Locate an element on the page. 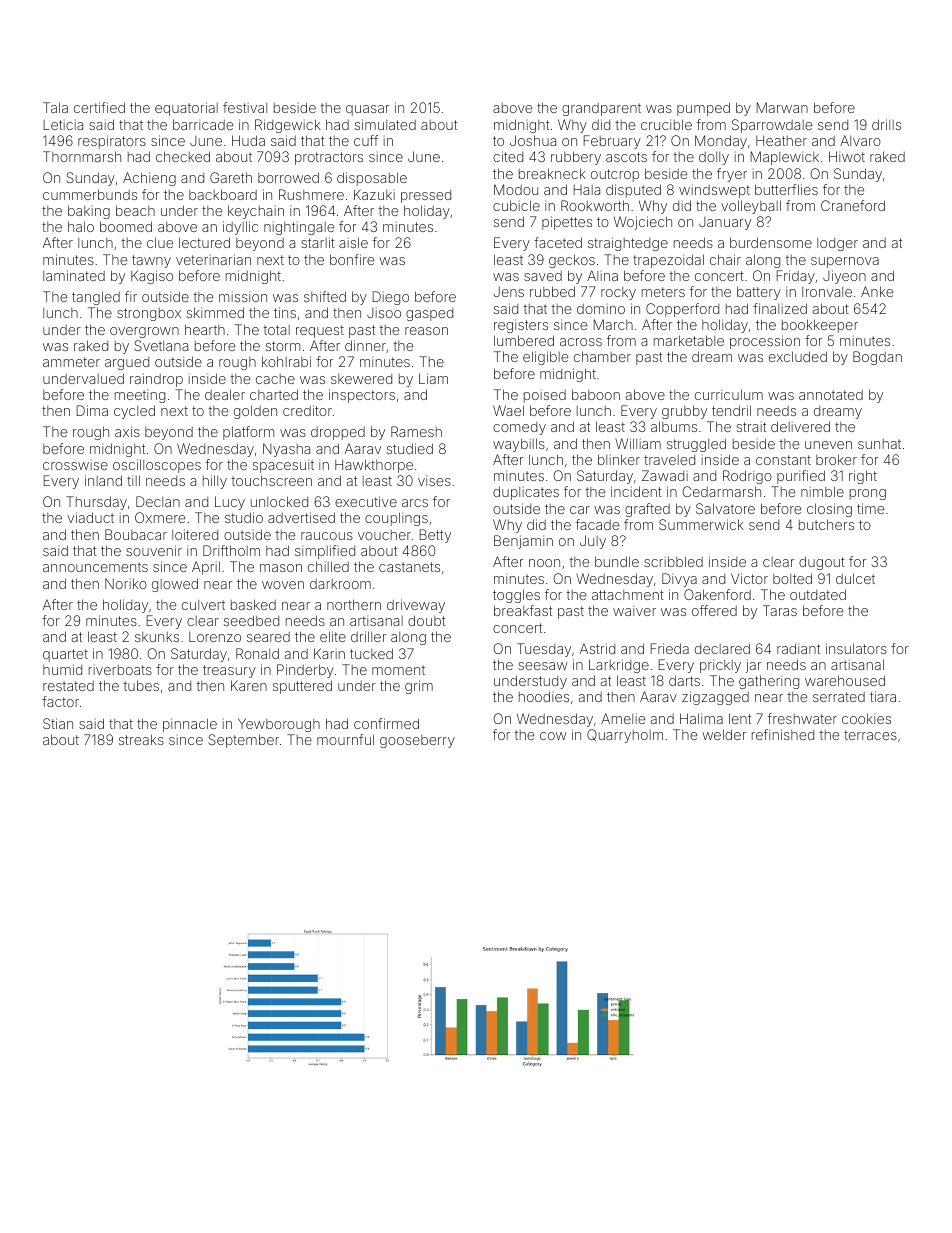  bonfire is located at coordinates (352, 259).
